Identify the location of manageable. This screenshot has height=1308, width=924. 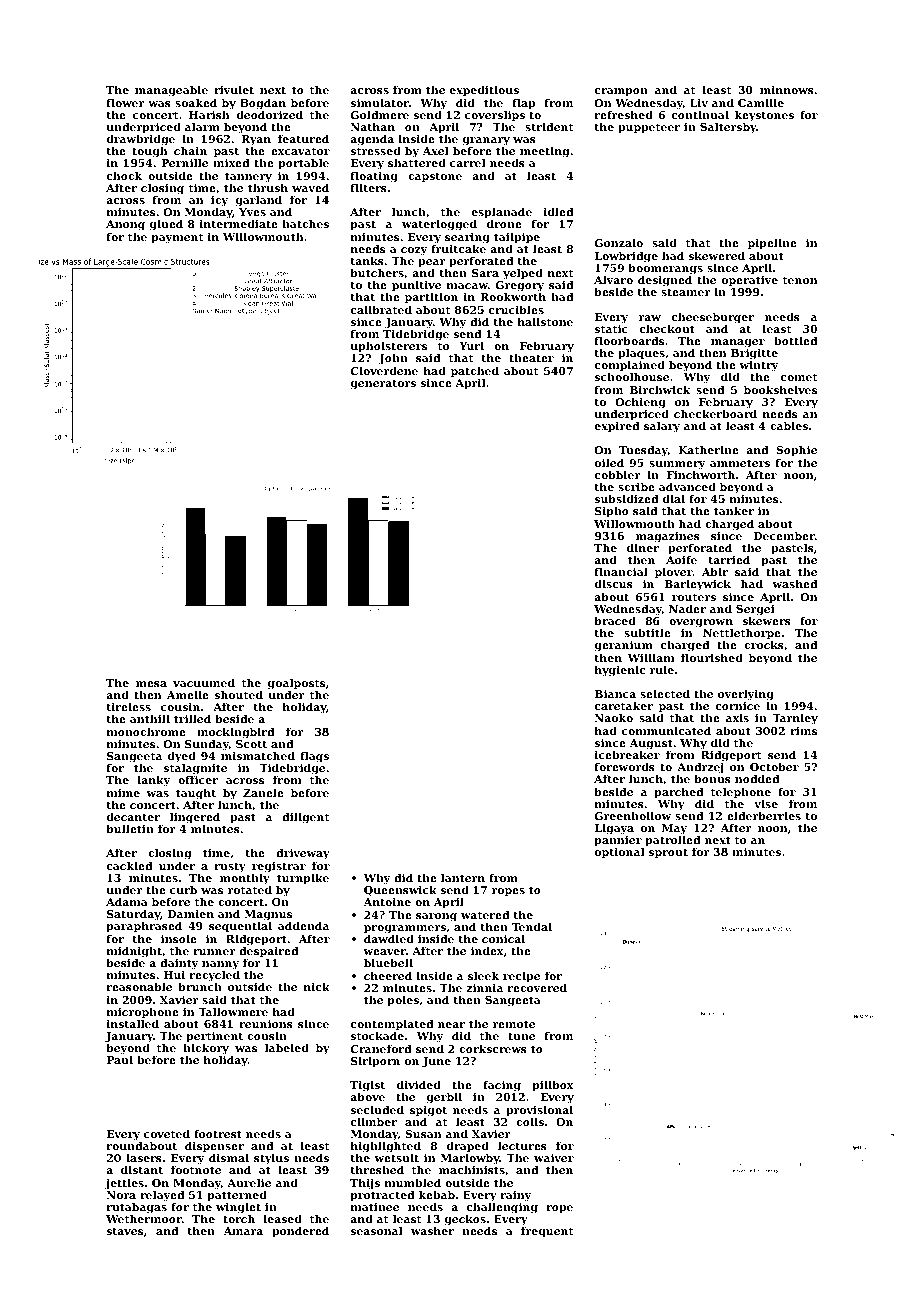
(171, 91).
